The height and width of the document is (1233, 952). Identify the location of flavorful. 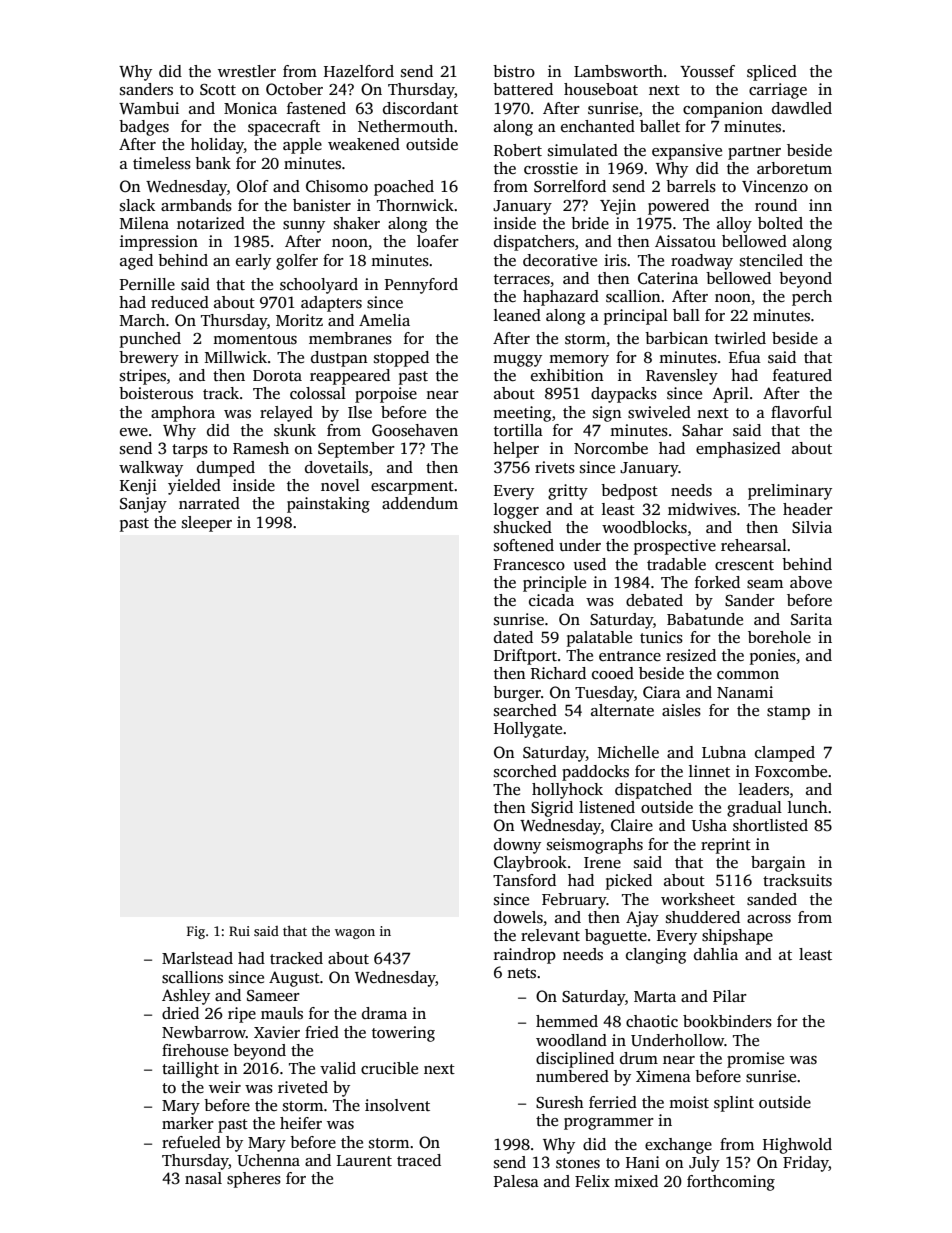
(801, 412).
